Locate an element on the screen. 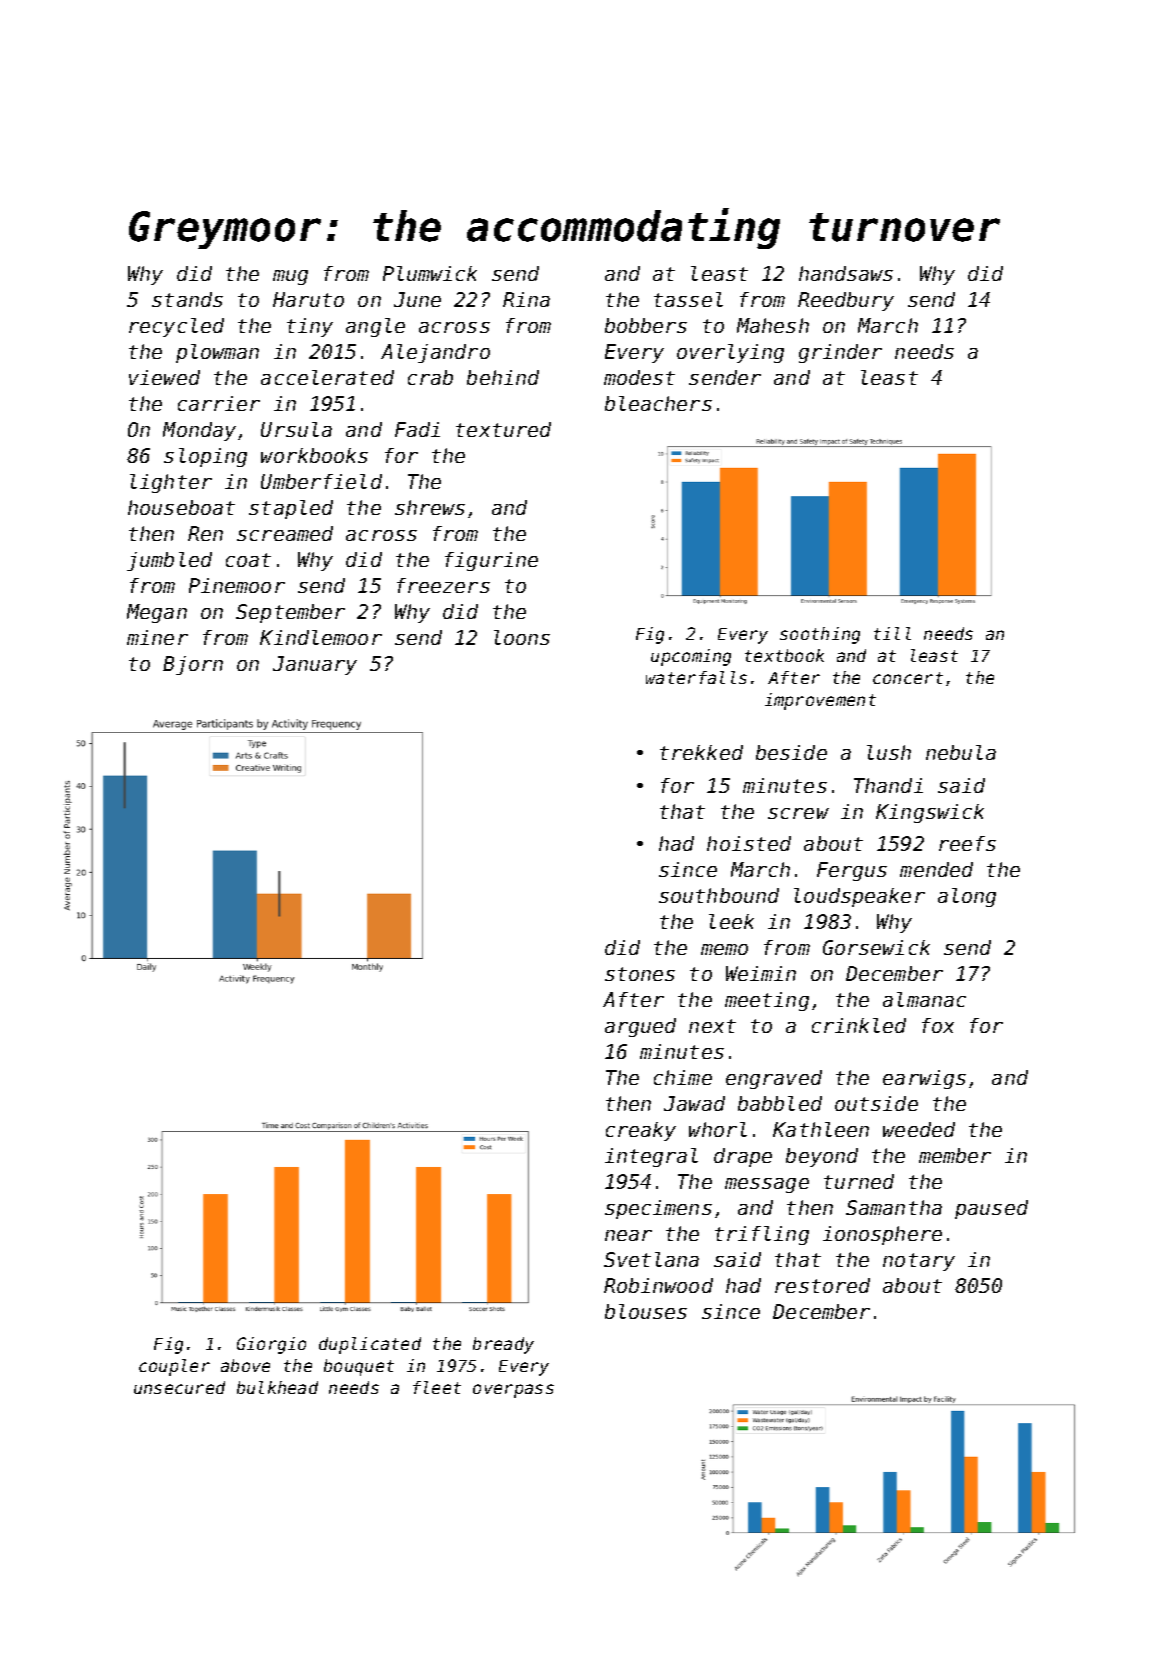 Image resolution: width=1165 pixels, height=1654 pixels. argued is located at coordinates (640, 1027).
